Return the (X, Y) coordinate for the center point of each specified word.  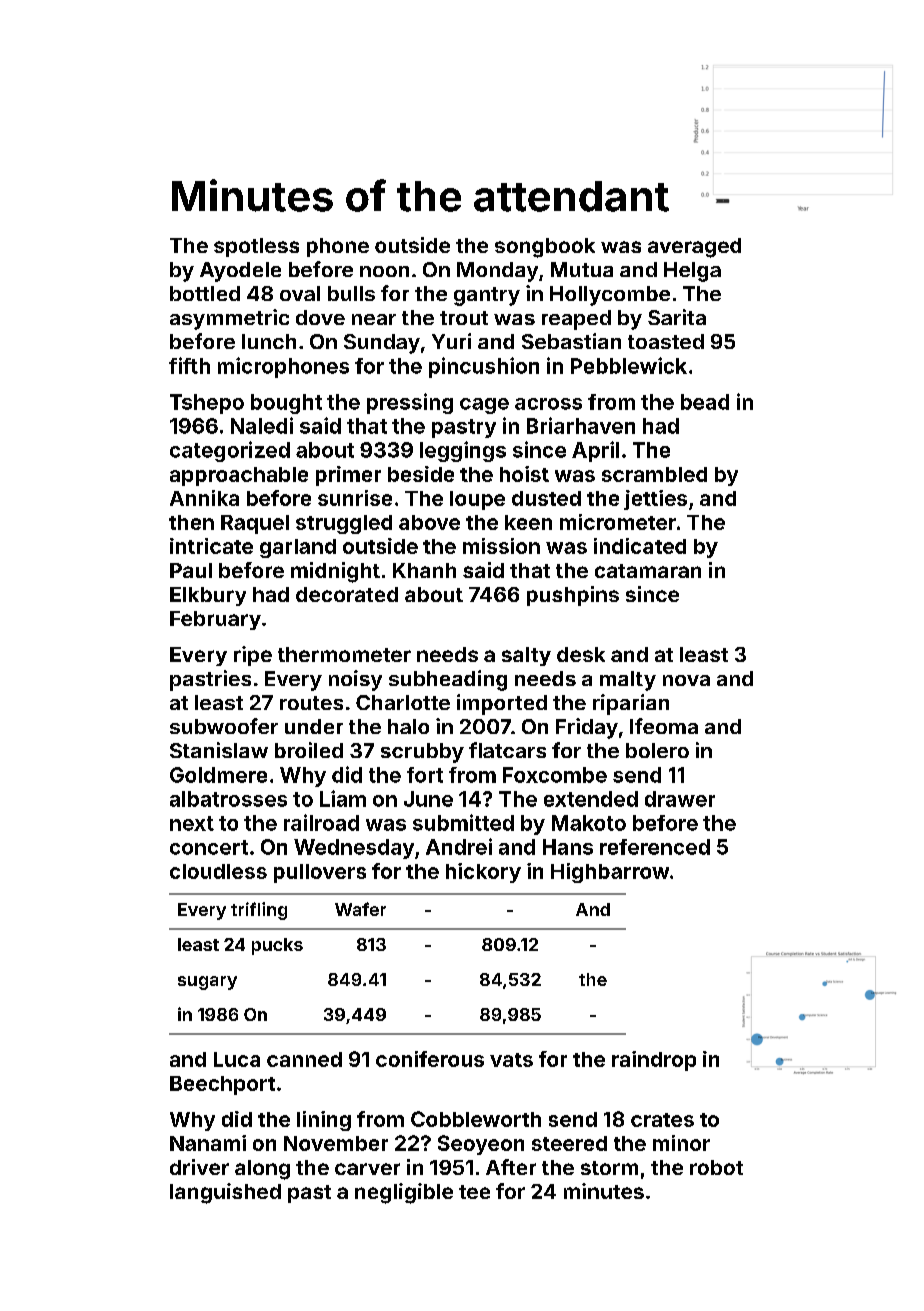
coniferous (430, 1059)
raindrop (654, 1061)
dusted (546, 498)
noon (384, 271)
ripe (253, 656)
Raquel (255, 524)
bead (705, 402)
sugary (207, 983)
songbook (545, 248)
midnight (335, 572)
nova (686, 680)
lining (324, 1121)
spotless (256, 247)
